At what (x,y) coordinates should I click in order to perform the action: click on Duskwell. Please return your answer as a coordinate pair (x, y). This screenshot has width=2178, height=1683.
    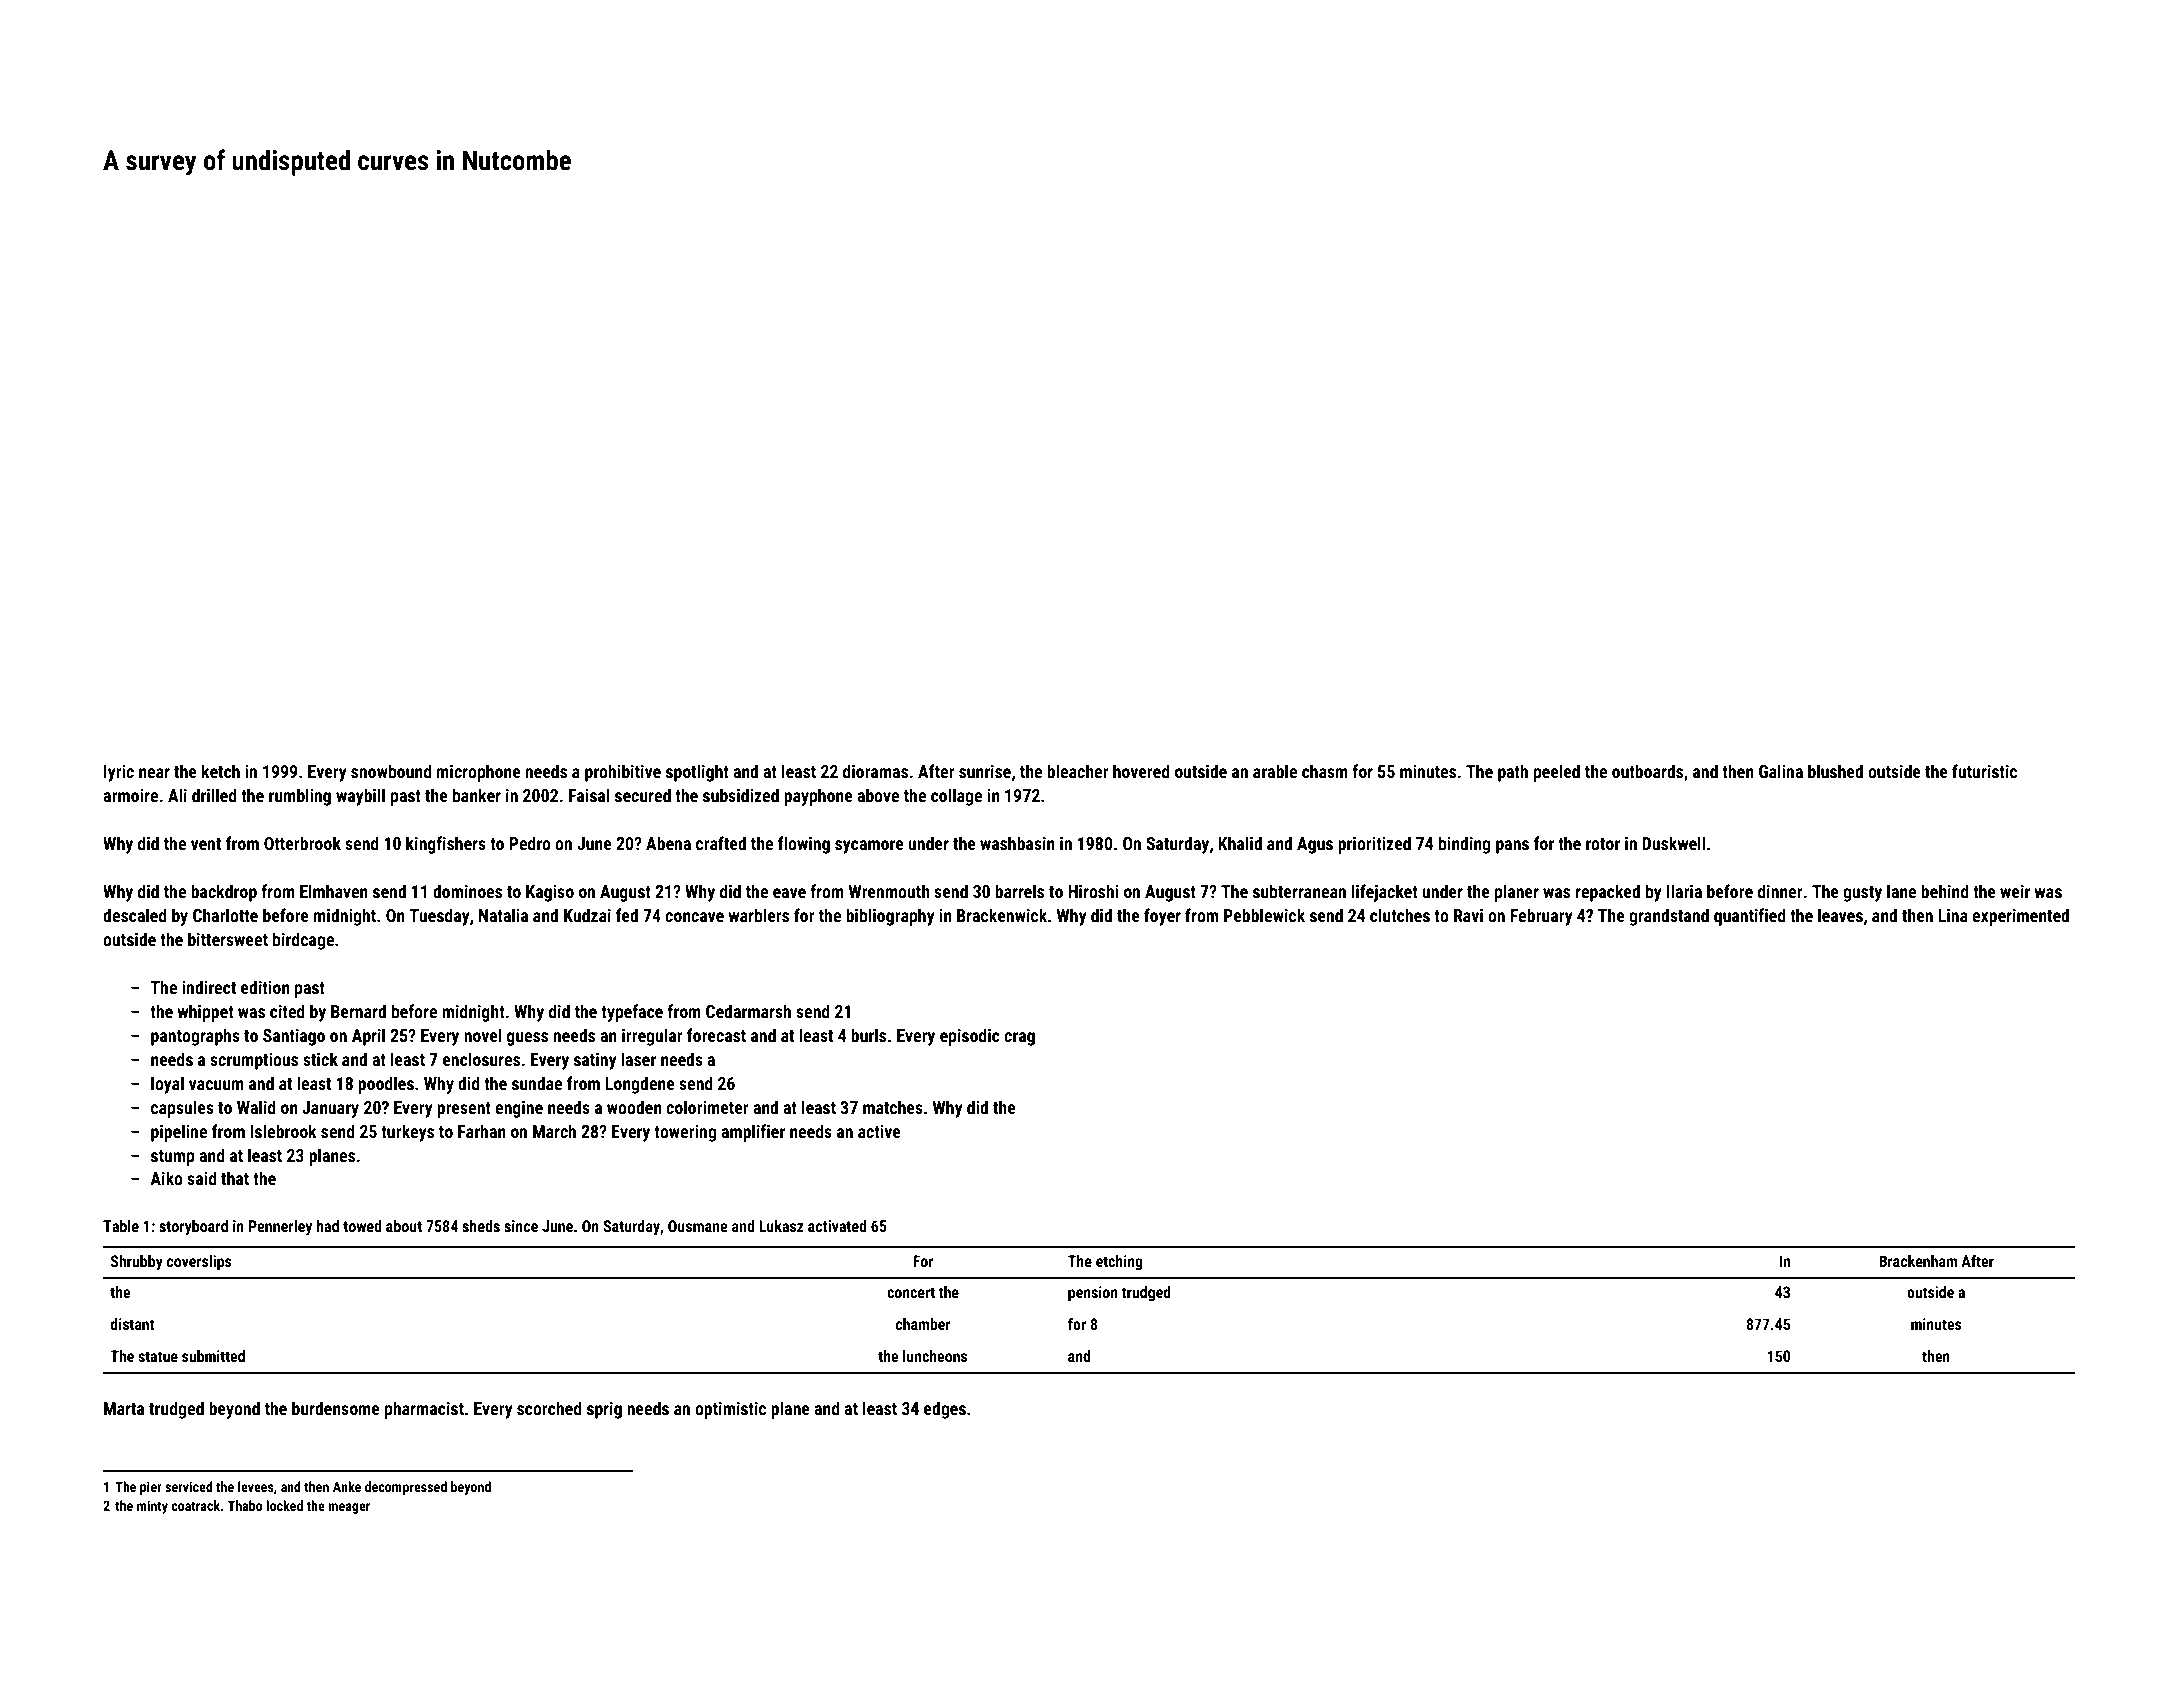
    Looking at the image, I should click on (1673, 843).
